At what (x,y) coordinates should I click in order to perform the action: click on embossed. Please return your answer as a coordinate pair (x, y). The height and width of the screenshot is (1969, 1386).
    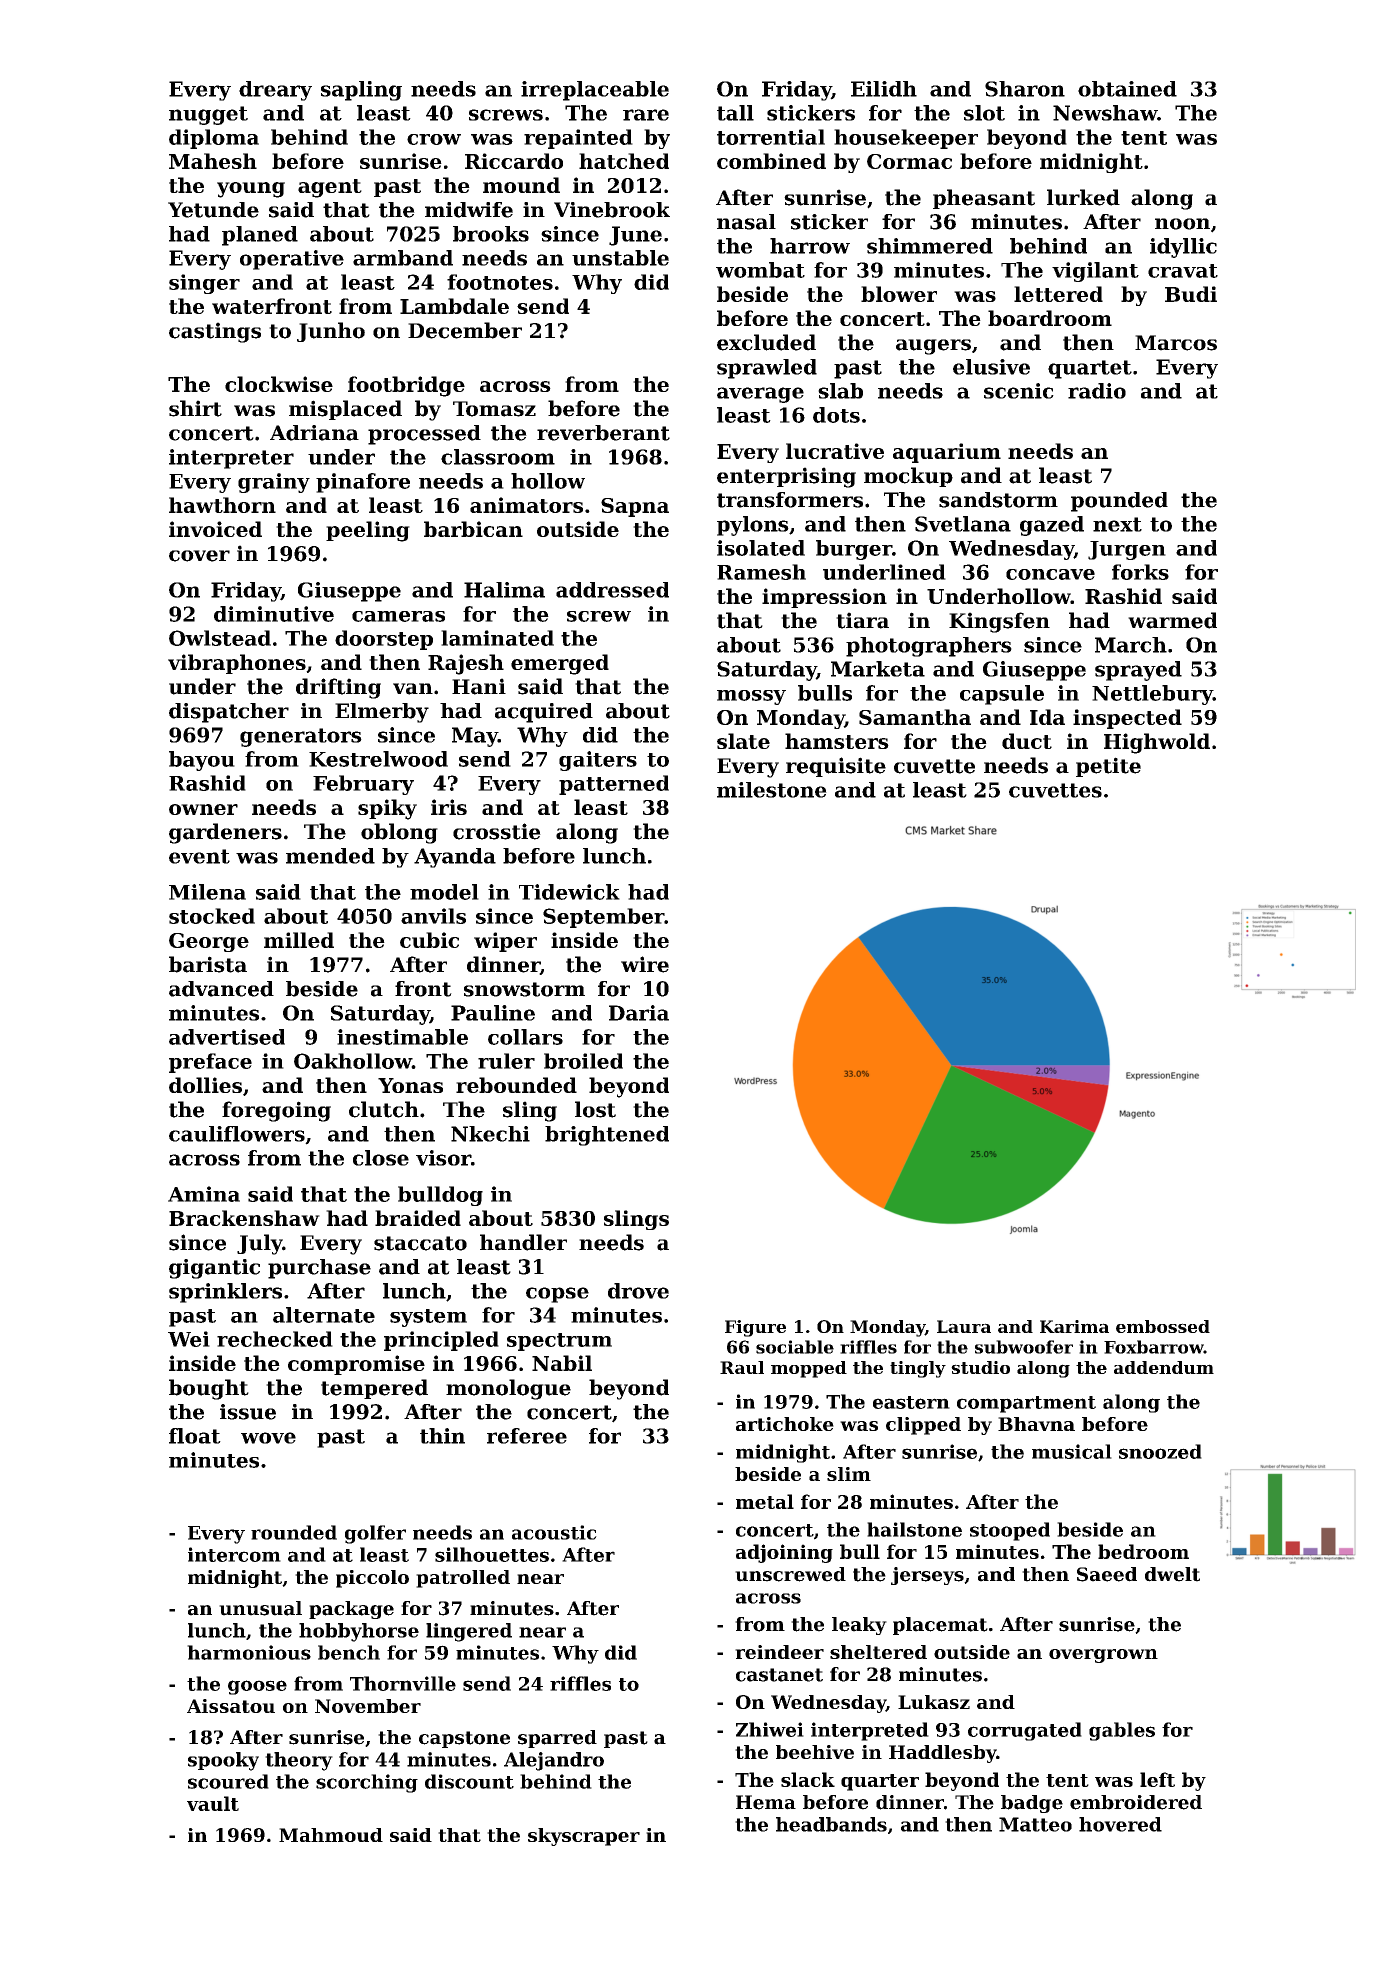
    Looking at the image, I should click on (1163, 1326).
